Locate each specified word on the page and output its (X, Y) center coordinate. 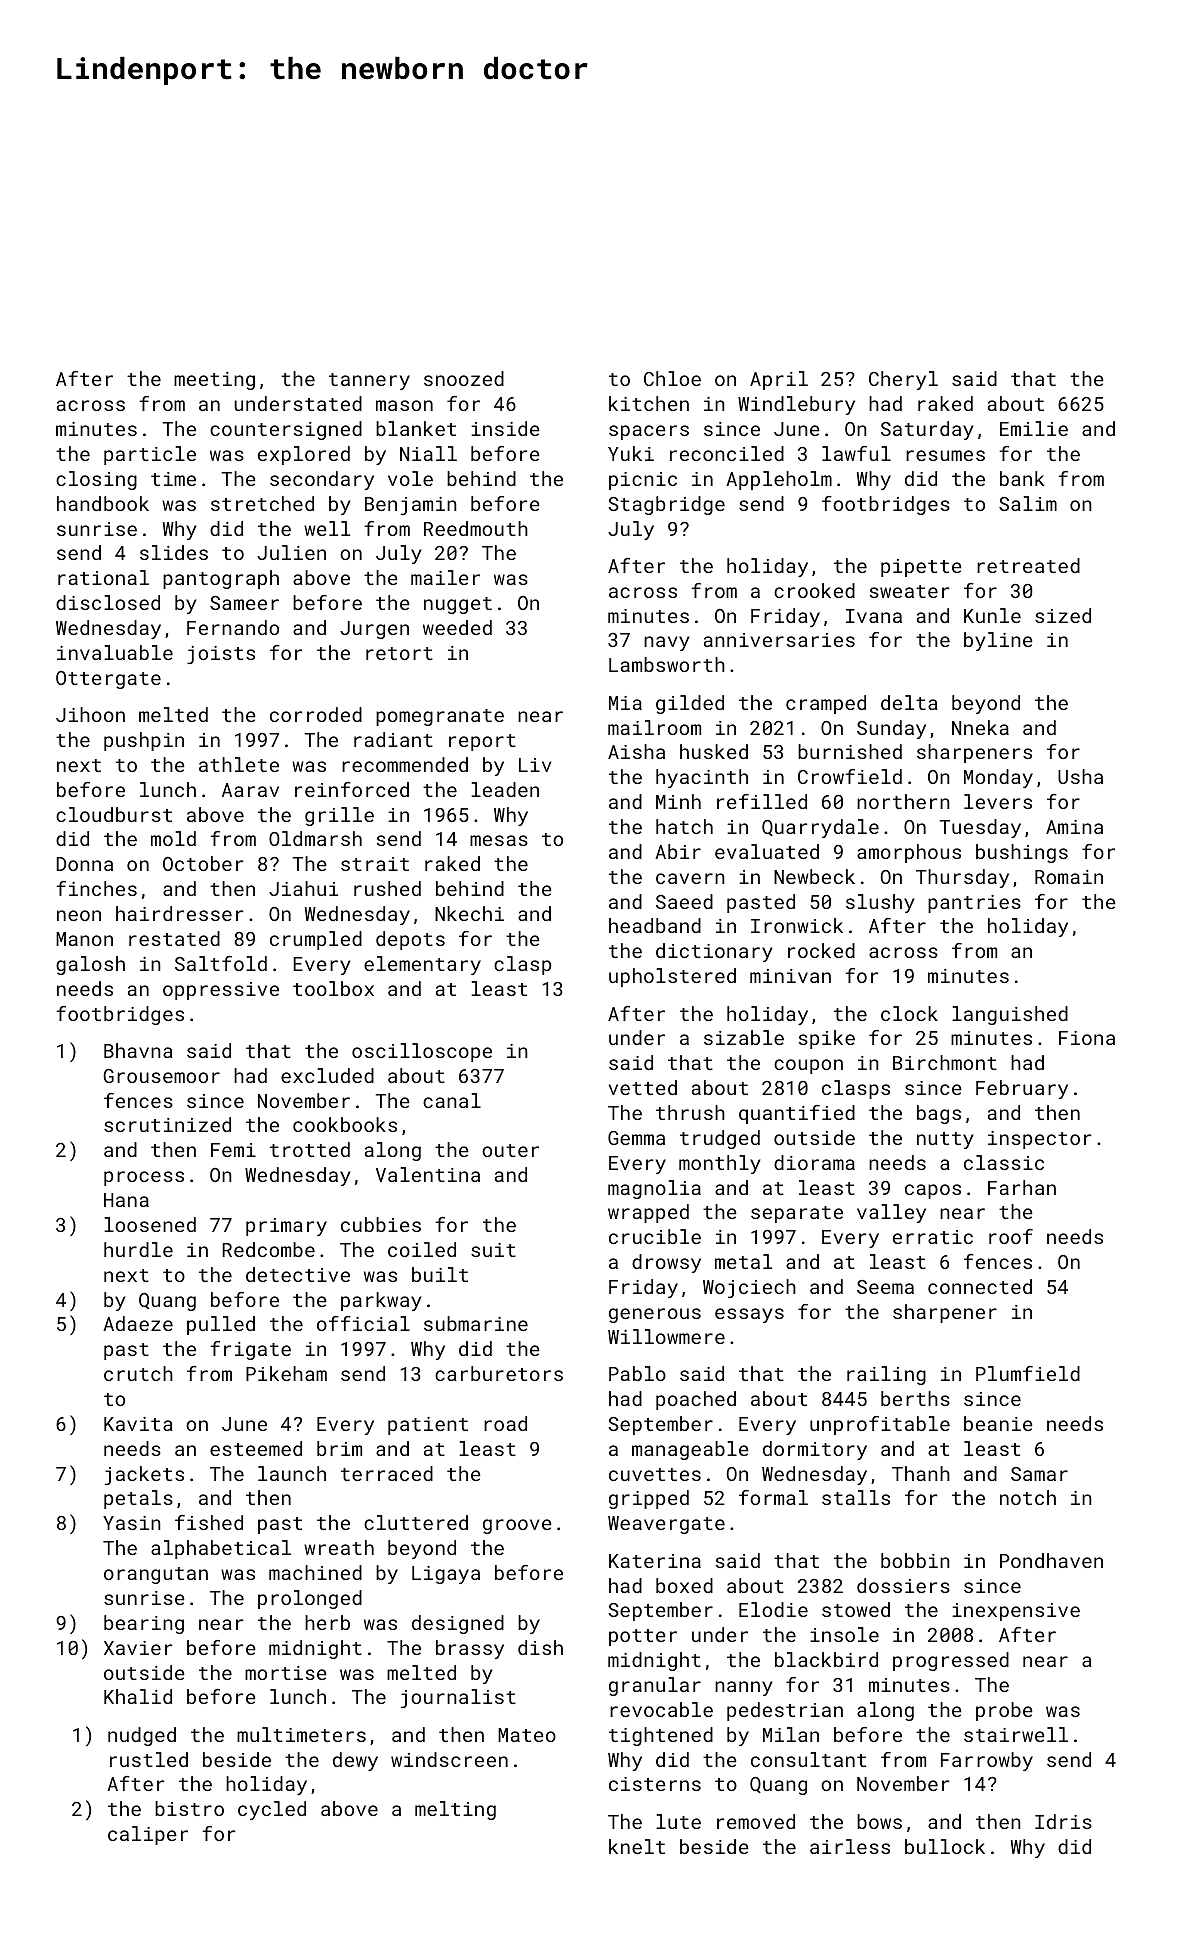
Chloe (672, 378)
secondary (322, 480)
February (1022, 1089)
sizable (744, 1037)
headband (655, 925)
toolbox (333, 988)
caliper (148, 1835)
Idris (1063, 1821)
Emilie (1034, 428)
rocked (821, 950)
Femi (233, 1150)
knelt (637, 1846)
